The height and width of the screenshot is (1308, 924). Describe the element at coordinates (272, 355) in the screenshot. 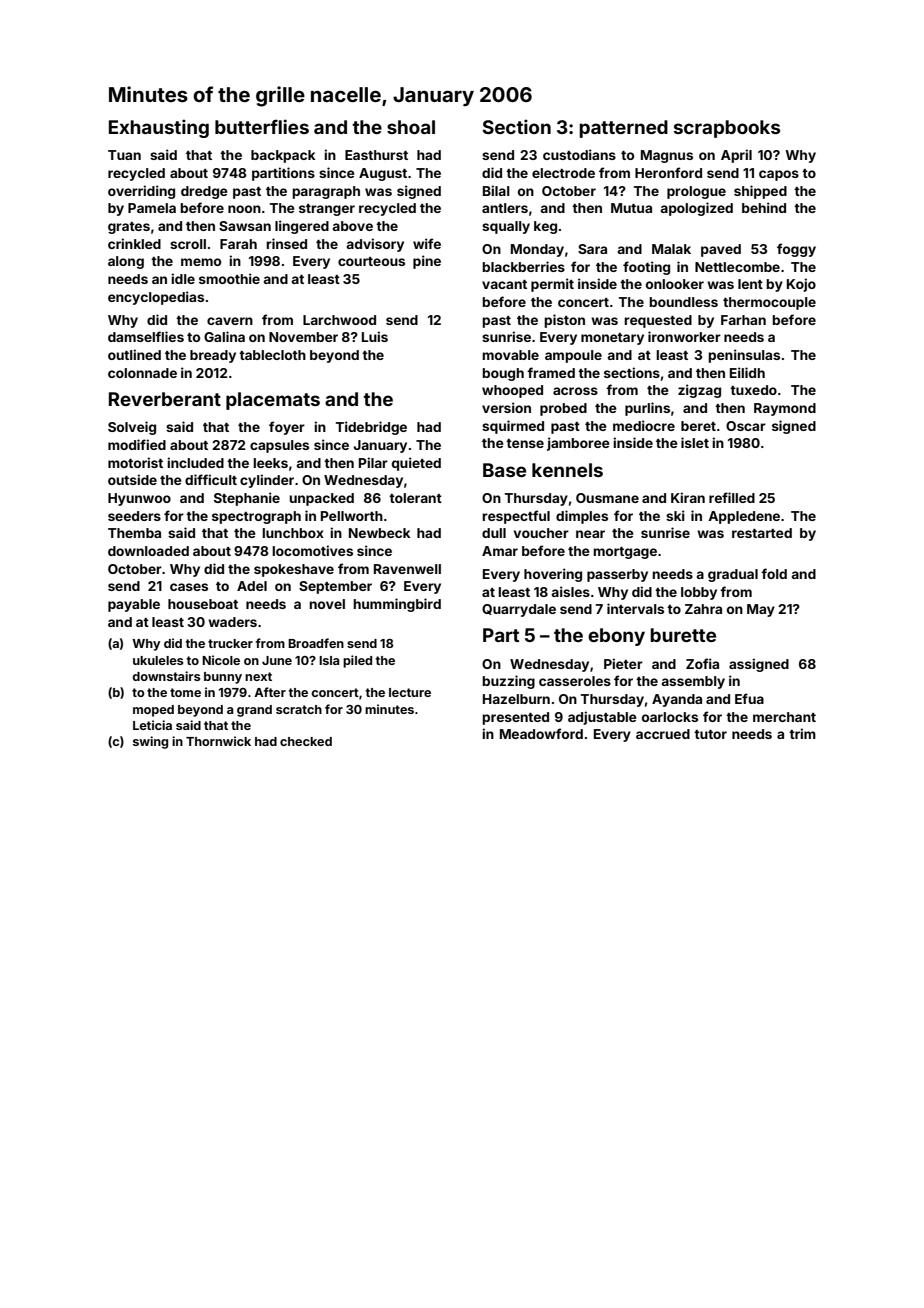

I see `tablecloth` at that location.
